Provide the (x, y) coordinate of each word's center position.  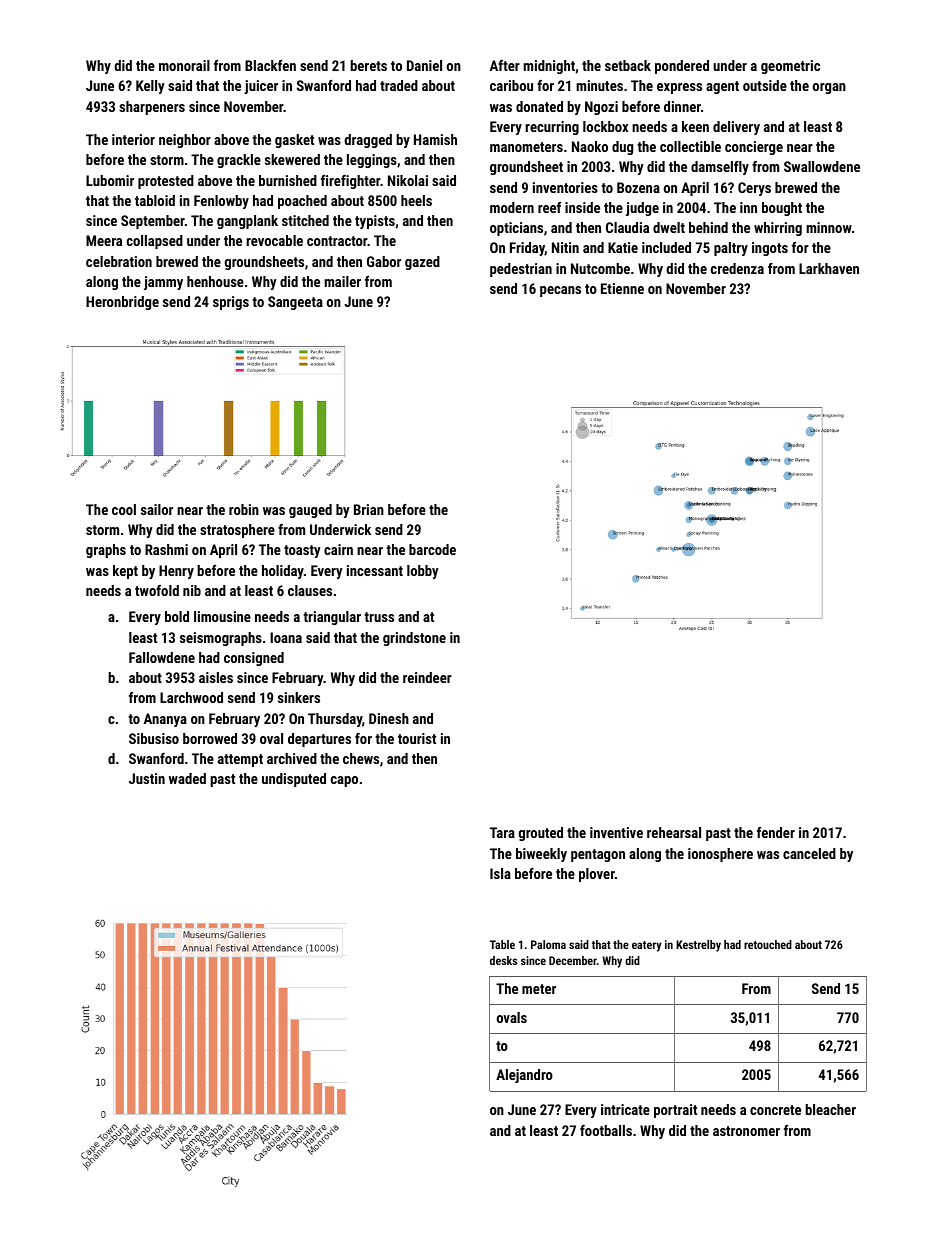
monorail (184, 65)
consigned (254, 659)
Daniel (424, 65)
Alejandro (524, 1076)
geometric (790, 67)
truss (379, 617)
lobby (423, 572)
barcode (432, 549)
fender (776, 832)
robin (244, 509)
